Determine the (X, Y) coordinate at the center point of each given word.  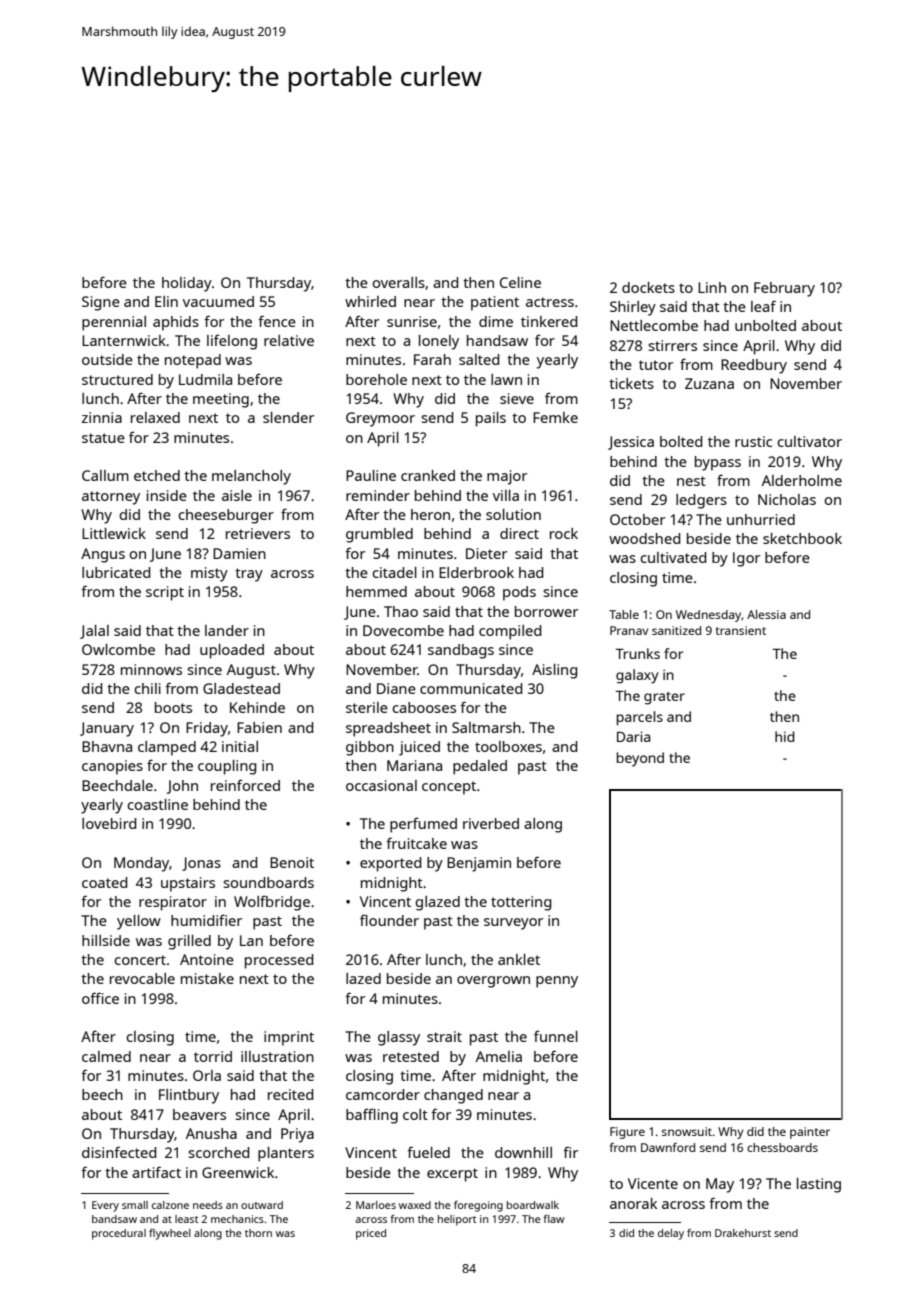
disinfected (119, 1152)
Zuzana (709, 383)
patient (495, 303)
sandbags (461, 651)
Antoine (207, 959)
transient (741, 630)
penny (557, 982)
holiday (187, 284)
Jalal (94, 632)
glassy (399, 1038)
